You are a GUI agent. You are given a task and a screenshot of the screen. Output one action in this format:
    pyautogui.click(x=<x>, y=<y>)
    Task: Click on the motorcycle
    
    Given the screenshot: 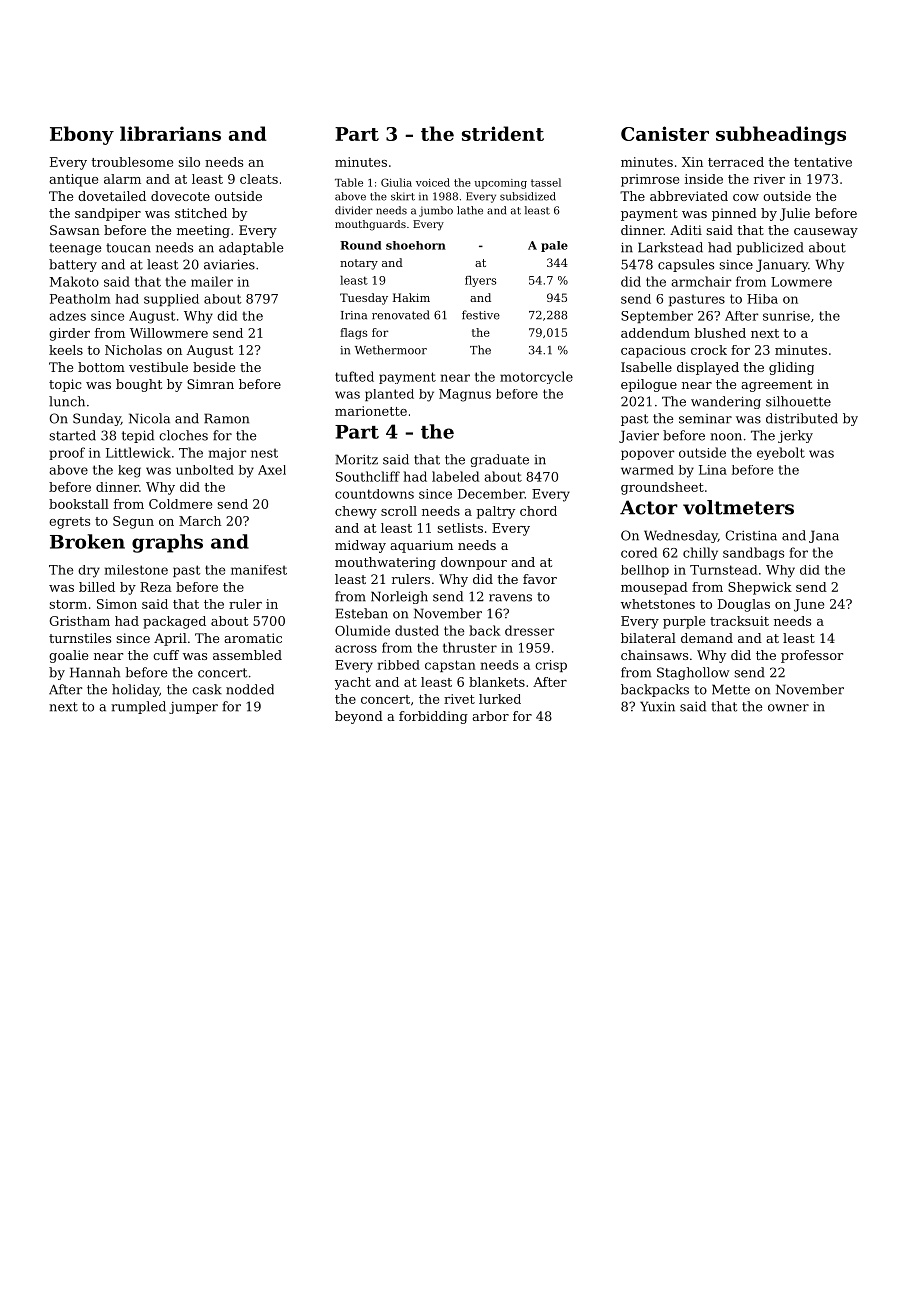 What is the action you would take?
    pyautogui.click(x=536, y=377)
